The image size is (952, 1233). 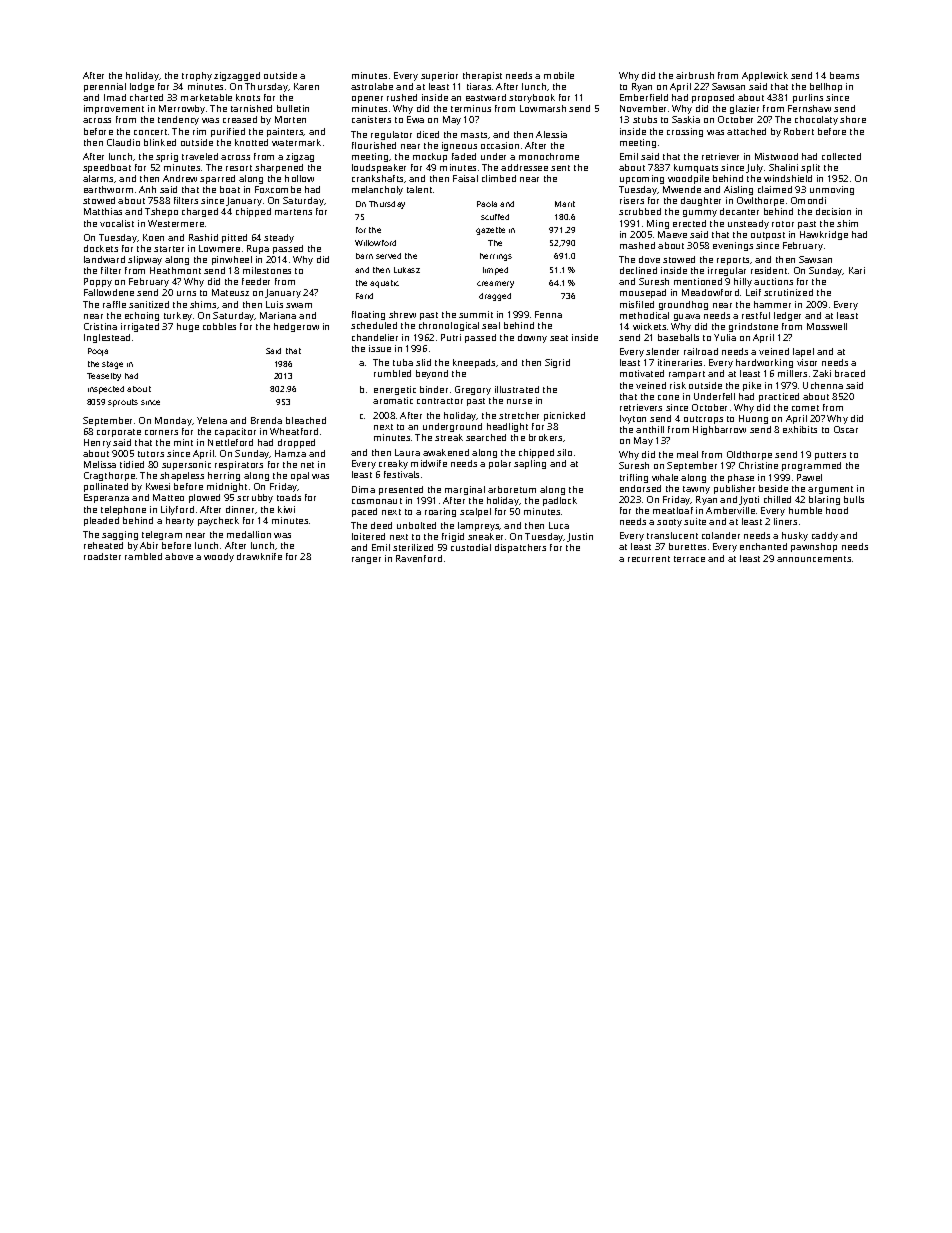 I want to click on above, so click(x=179, y=556).
